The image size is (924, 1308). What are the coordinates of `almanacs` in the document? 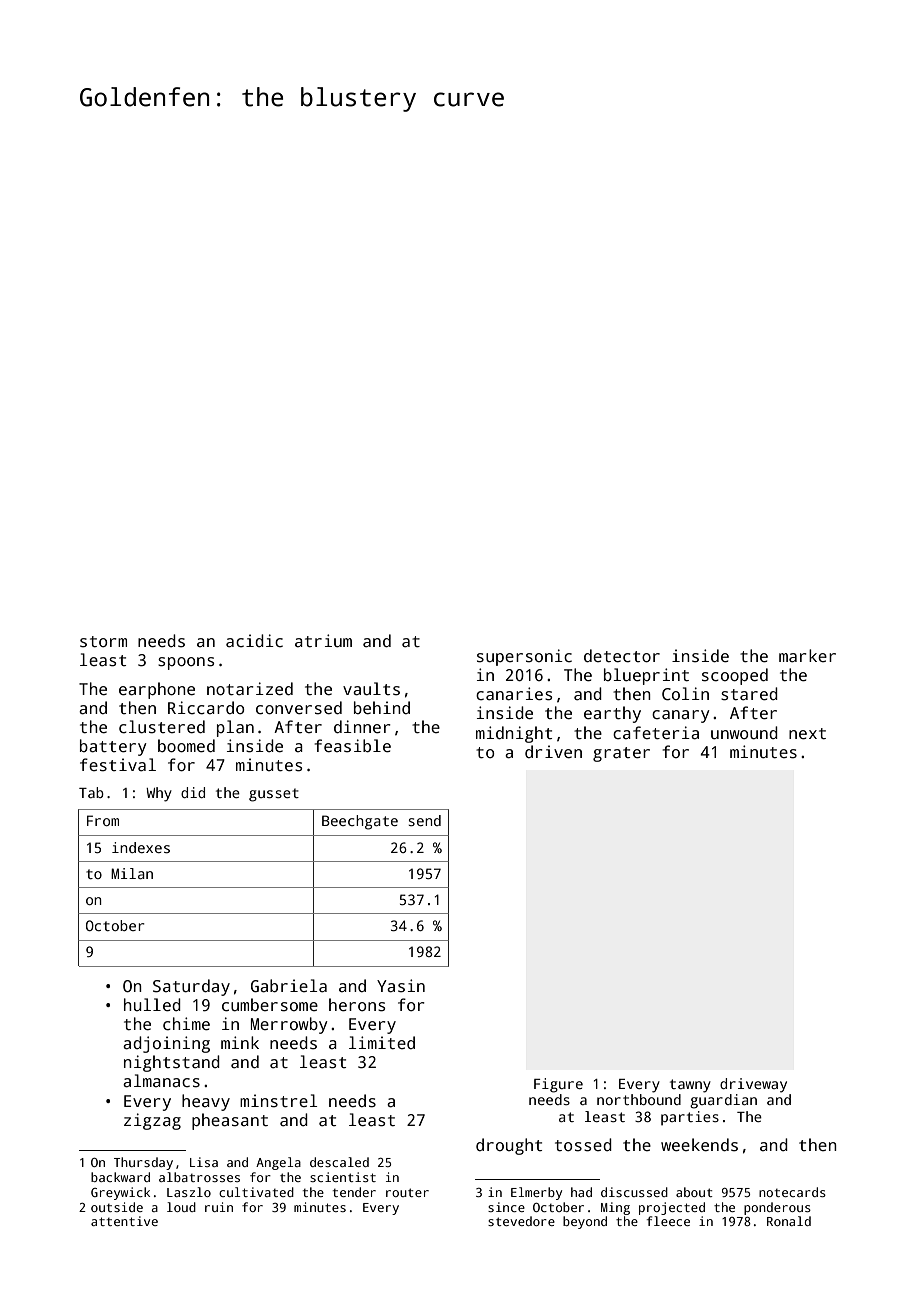 It's located at (161, 1081).
